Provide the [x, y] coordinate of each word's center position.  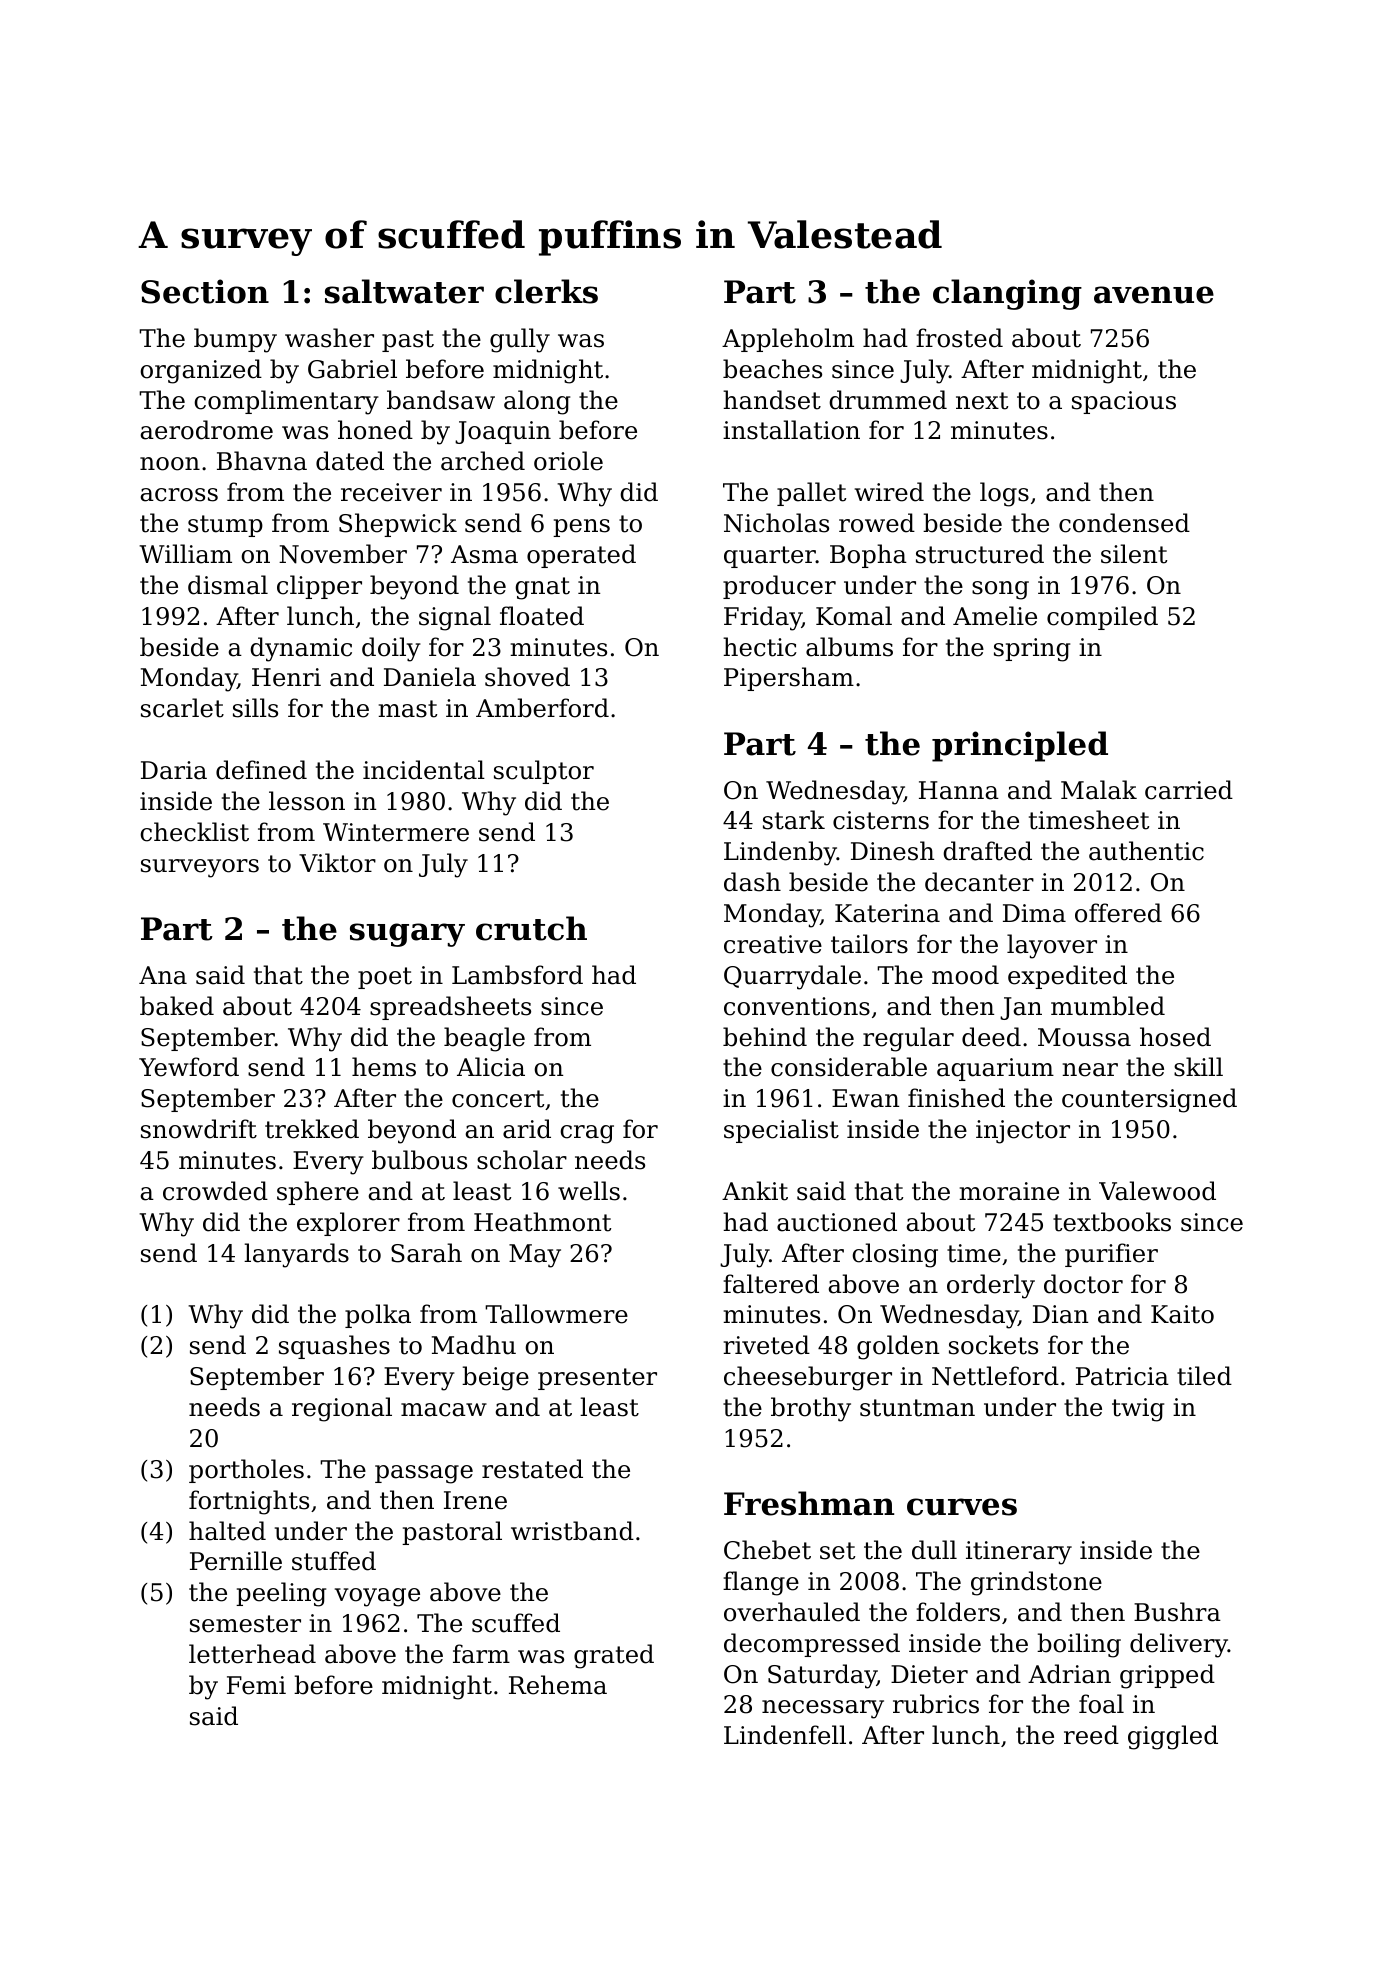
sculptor [544, 772]
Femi [256, 1685]
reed [1091, 1735]
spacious [1124, 402]
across [179, 495]
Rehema [558, 1685]
